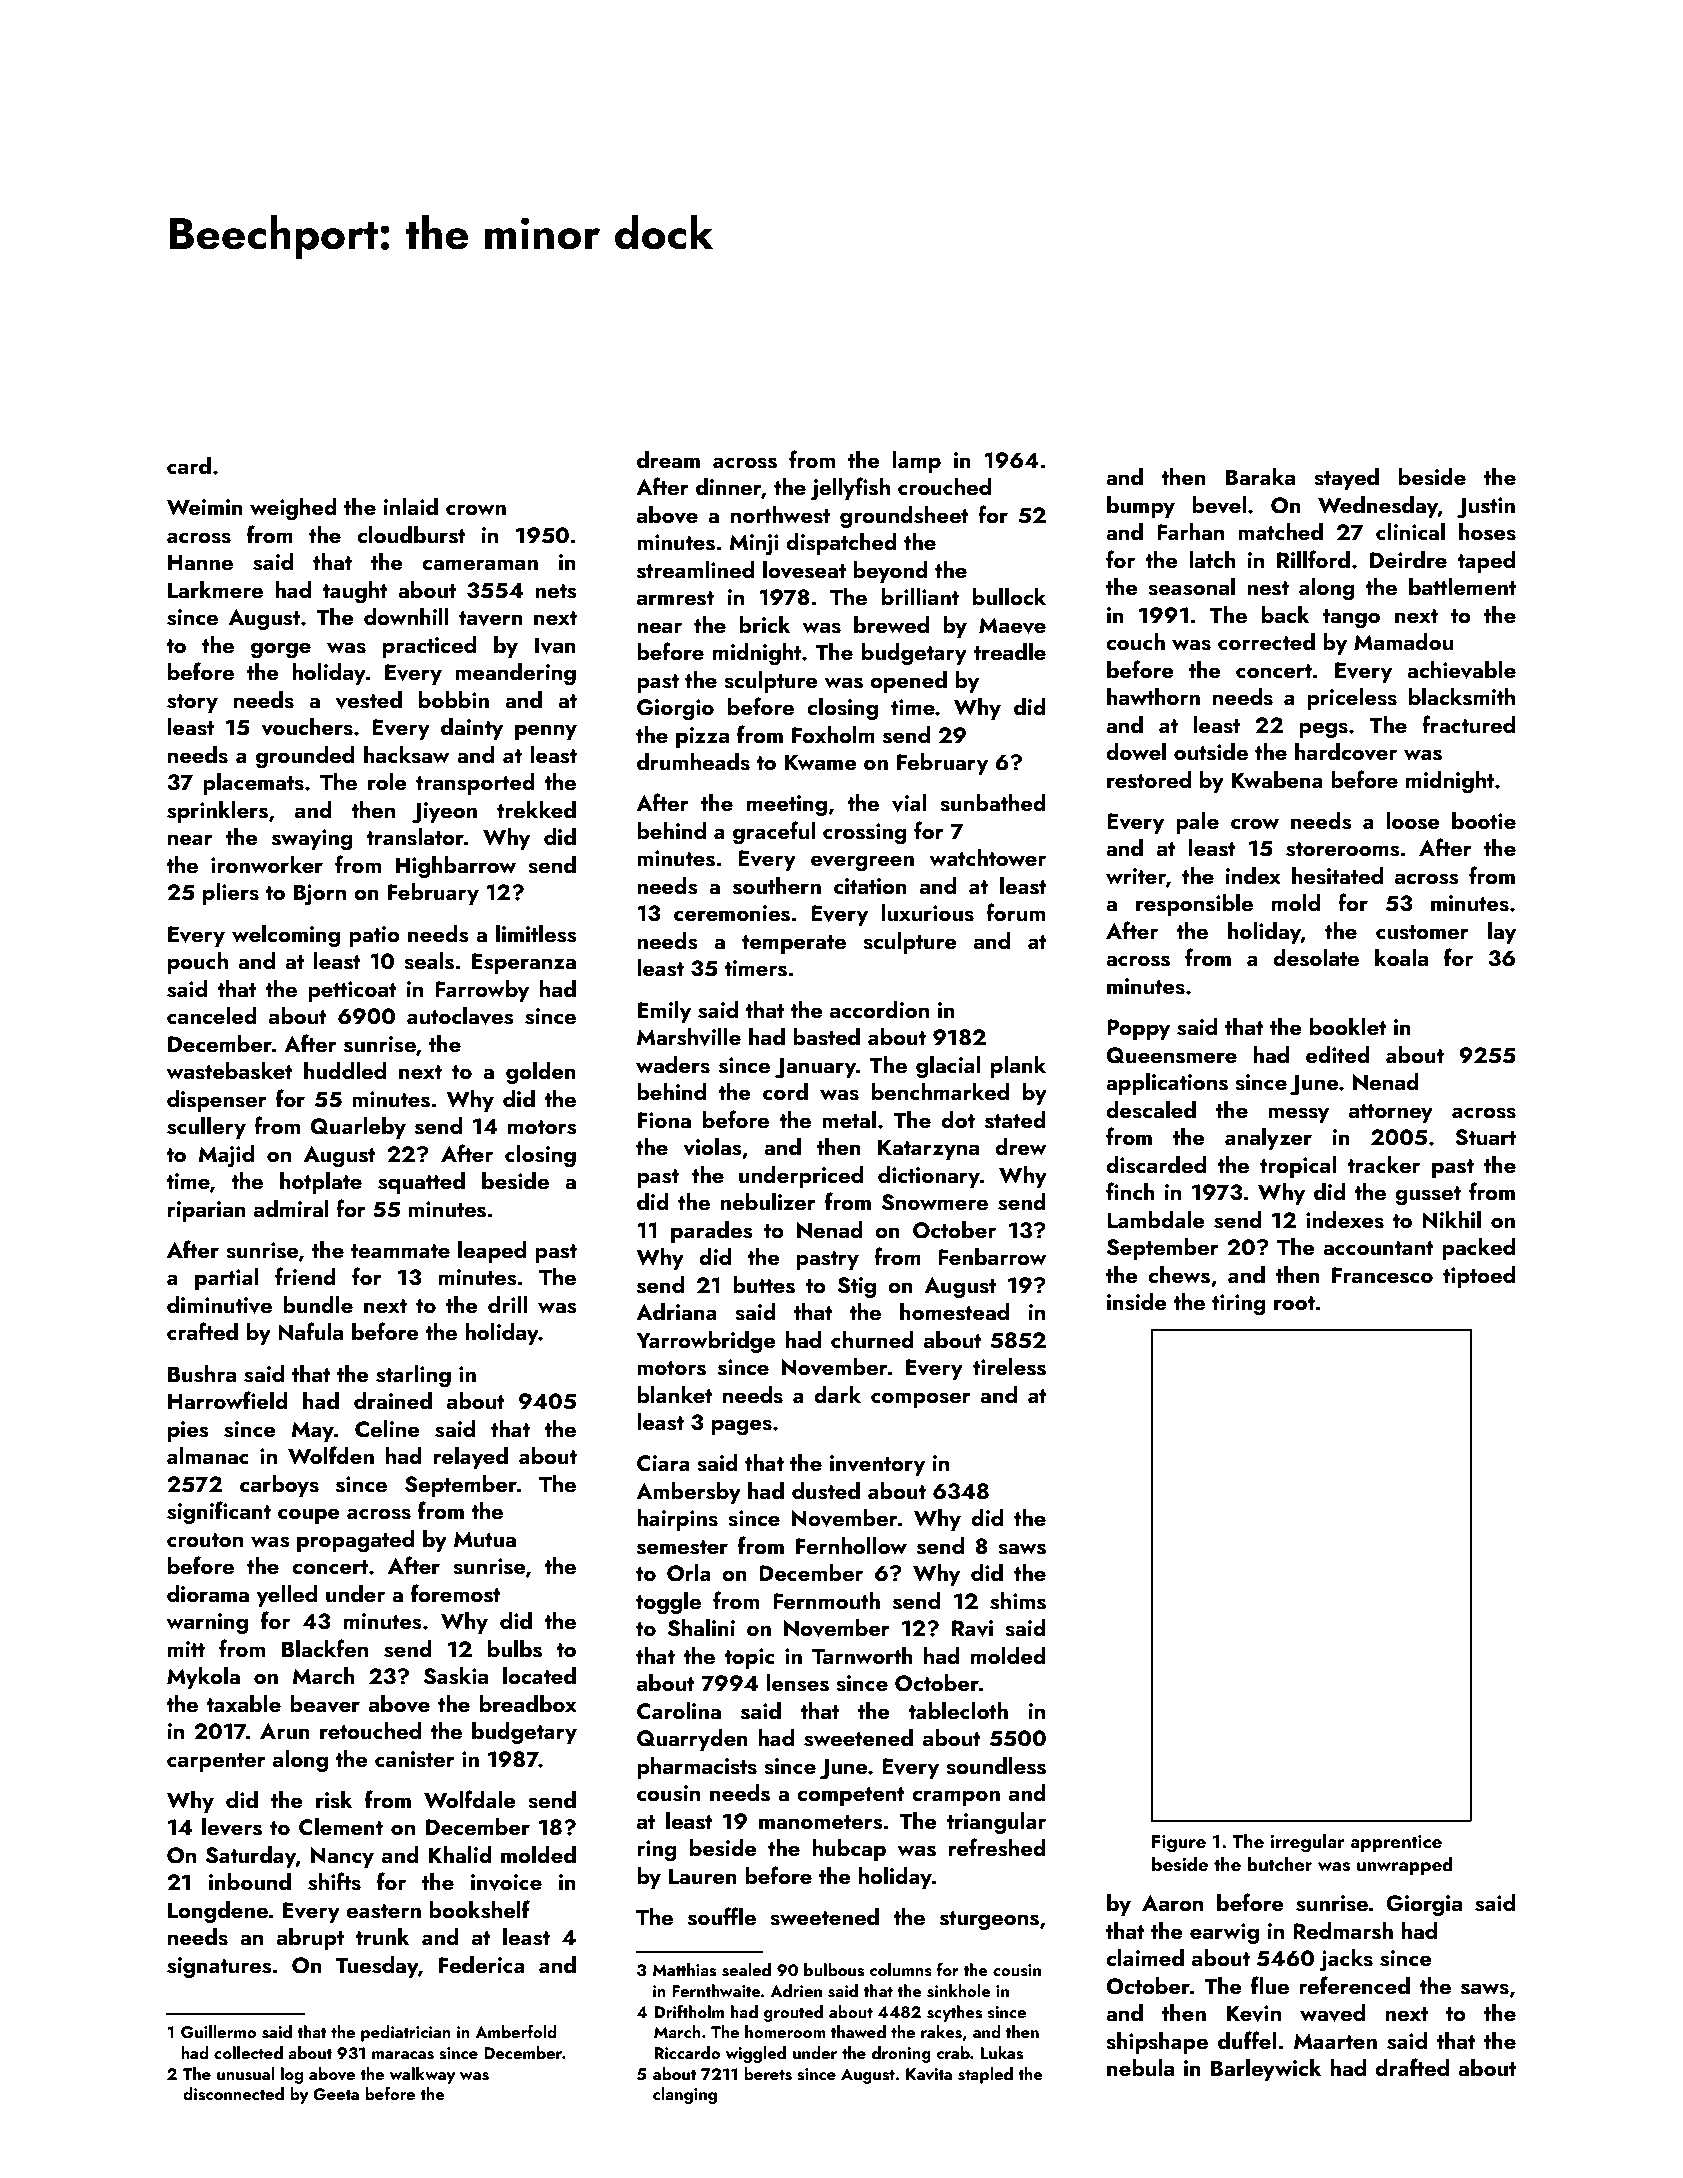 The image size is (1683, 2178). What do you see at coordinates (232, 1827) in the document?
I see `levers` at bounding box center [232, 1827].
